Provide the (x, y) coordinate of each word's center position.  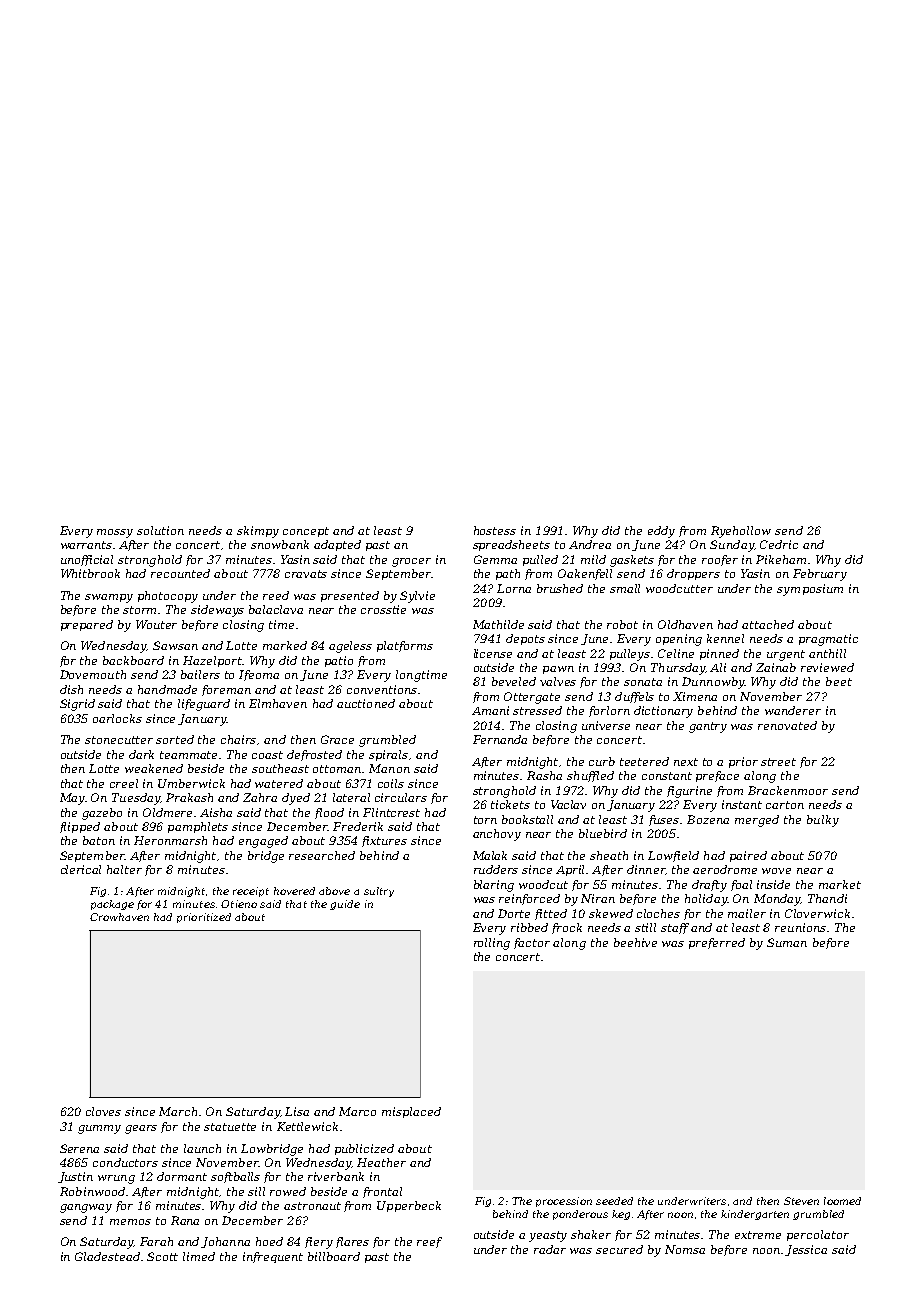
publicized (364, 1149)
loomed (842, 1201)
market (840, 884)
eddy (661, 532)
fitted (551, 914)
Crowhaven (119, 917)
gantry (708, 727)
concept (306, 532)
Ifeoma (259, 675)
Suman (787, 942)
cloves (103, 1111)
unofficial (87, 560)
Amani (490, 710)
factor (532, 943)
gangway (86, 1208)
